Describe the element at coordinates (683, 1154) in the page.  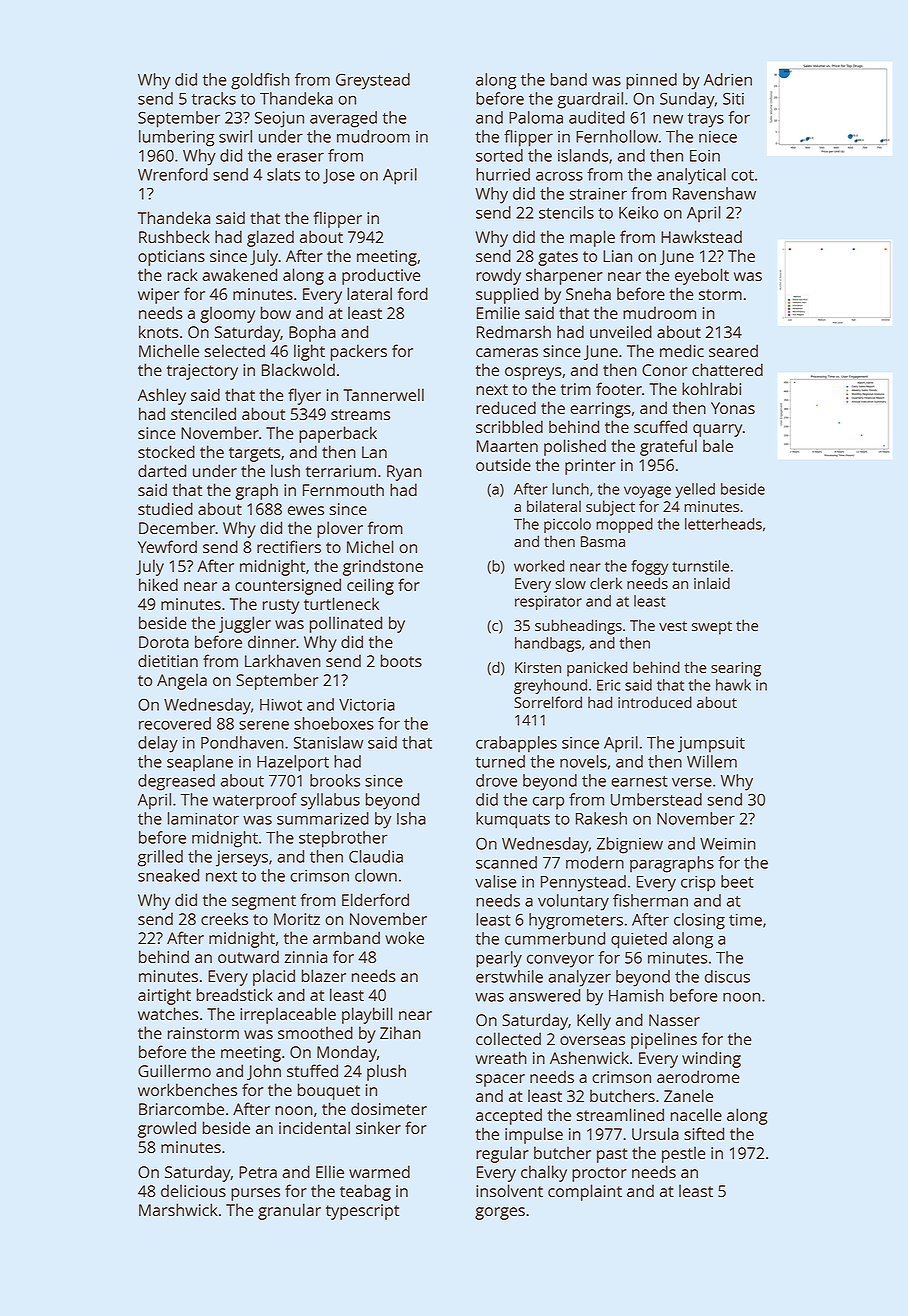
I see `pestle` at that location.
